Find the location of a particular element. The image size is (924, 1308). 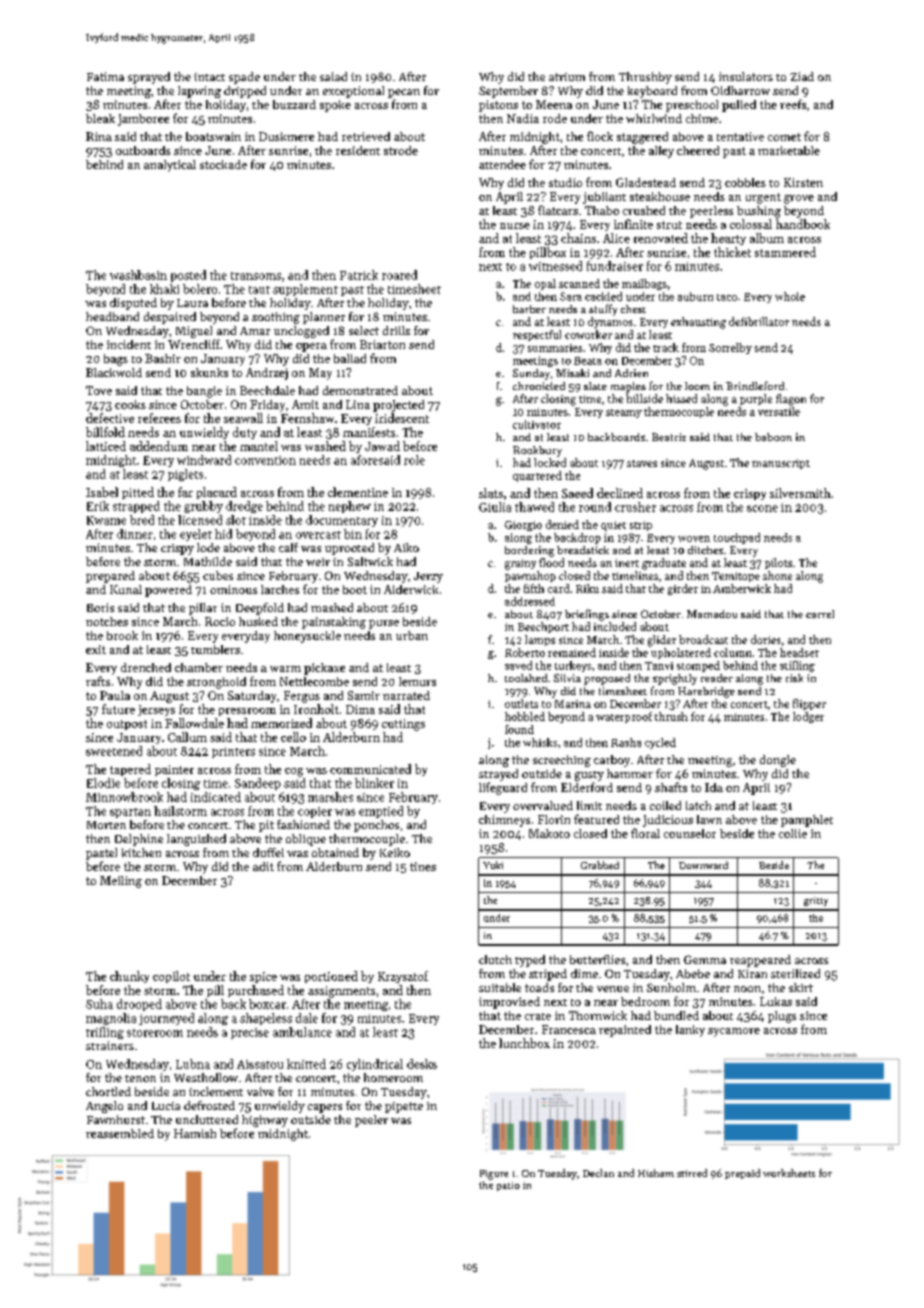

Declan is located at coordinates (598, 1173).
